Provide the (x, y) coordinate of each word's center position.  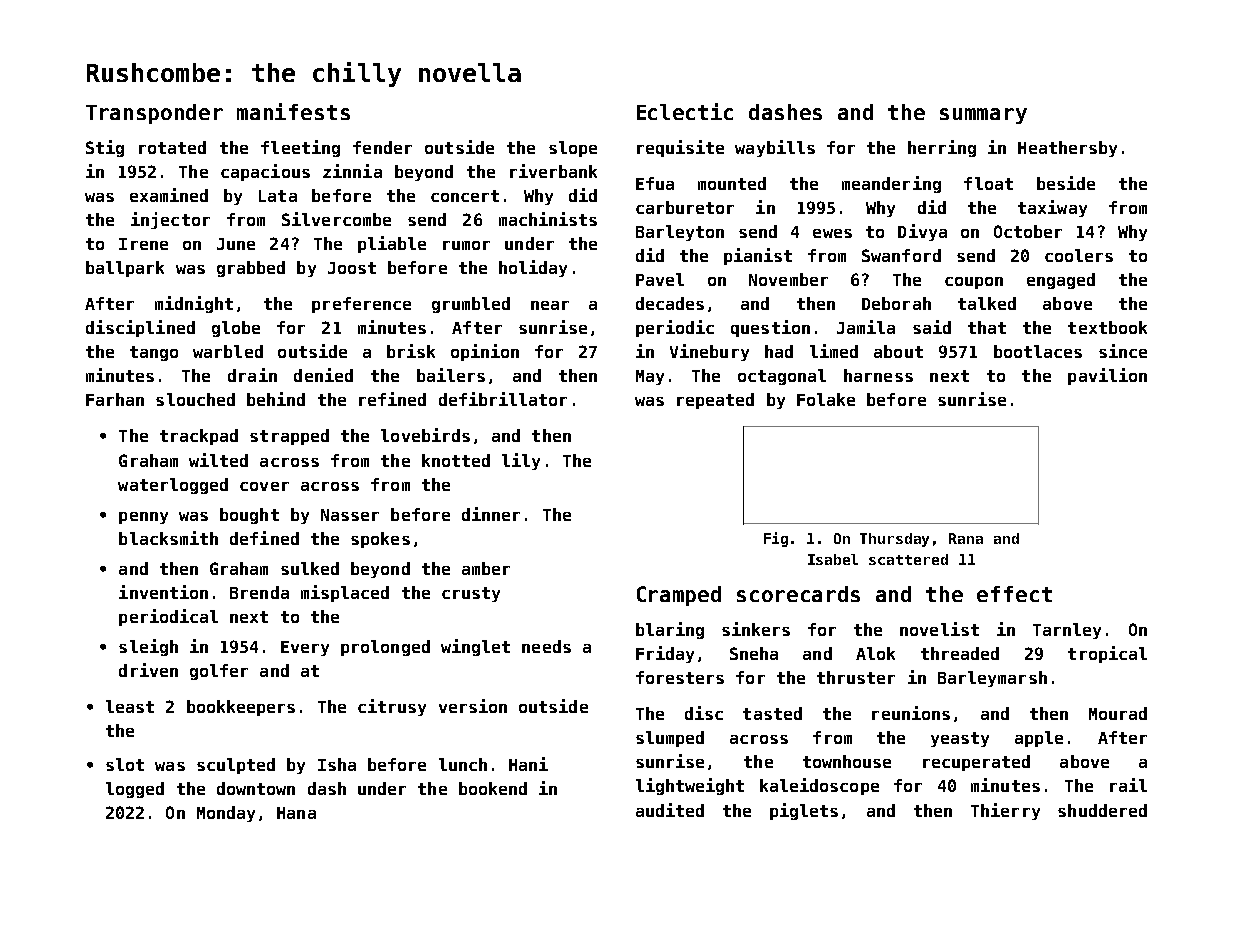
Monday (226, 814)
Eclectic (685, 111)
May (650, 377)
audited (670, 810)
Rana (966, 538)
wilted (218, 460)
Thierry (1005, 811)
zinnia (352, 171)
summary (983, 116)
